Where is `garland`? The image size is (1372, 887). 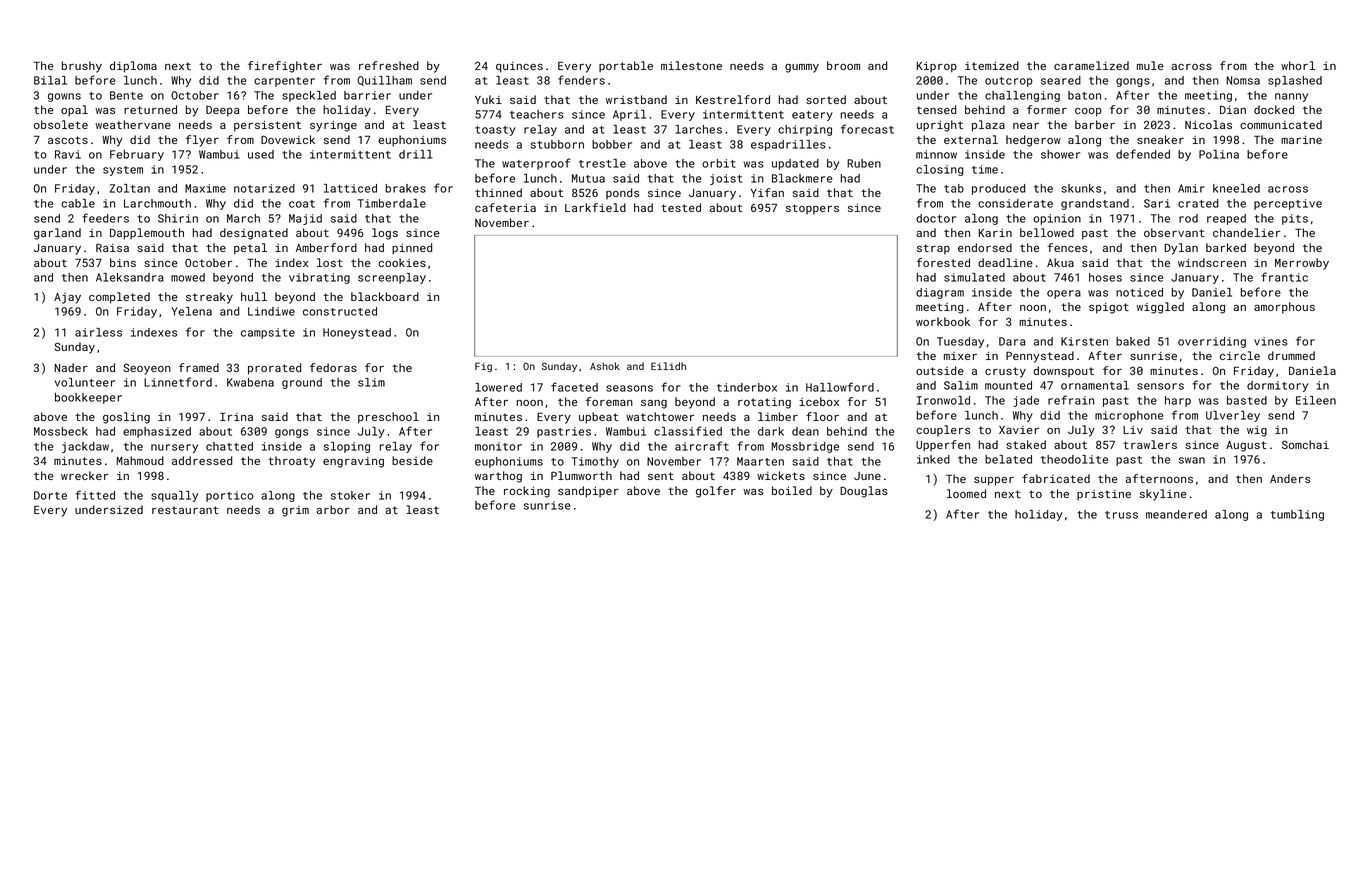
garland is located at coordinates (57, 234).
